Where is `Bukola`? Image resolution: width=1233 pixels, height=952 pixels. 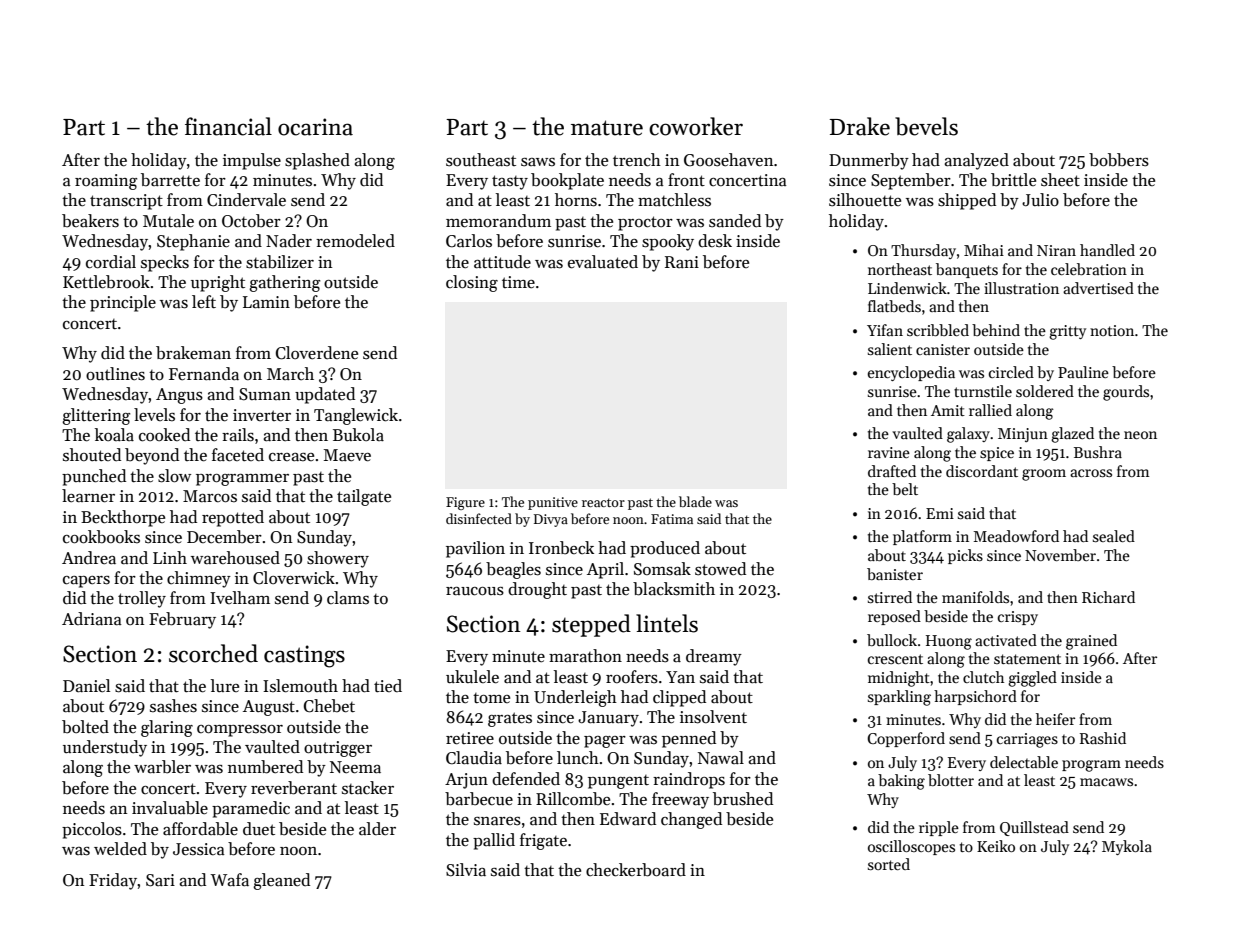
Bukola is located at coordinates (358, 434).
